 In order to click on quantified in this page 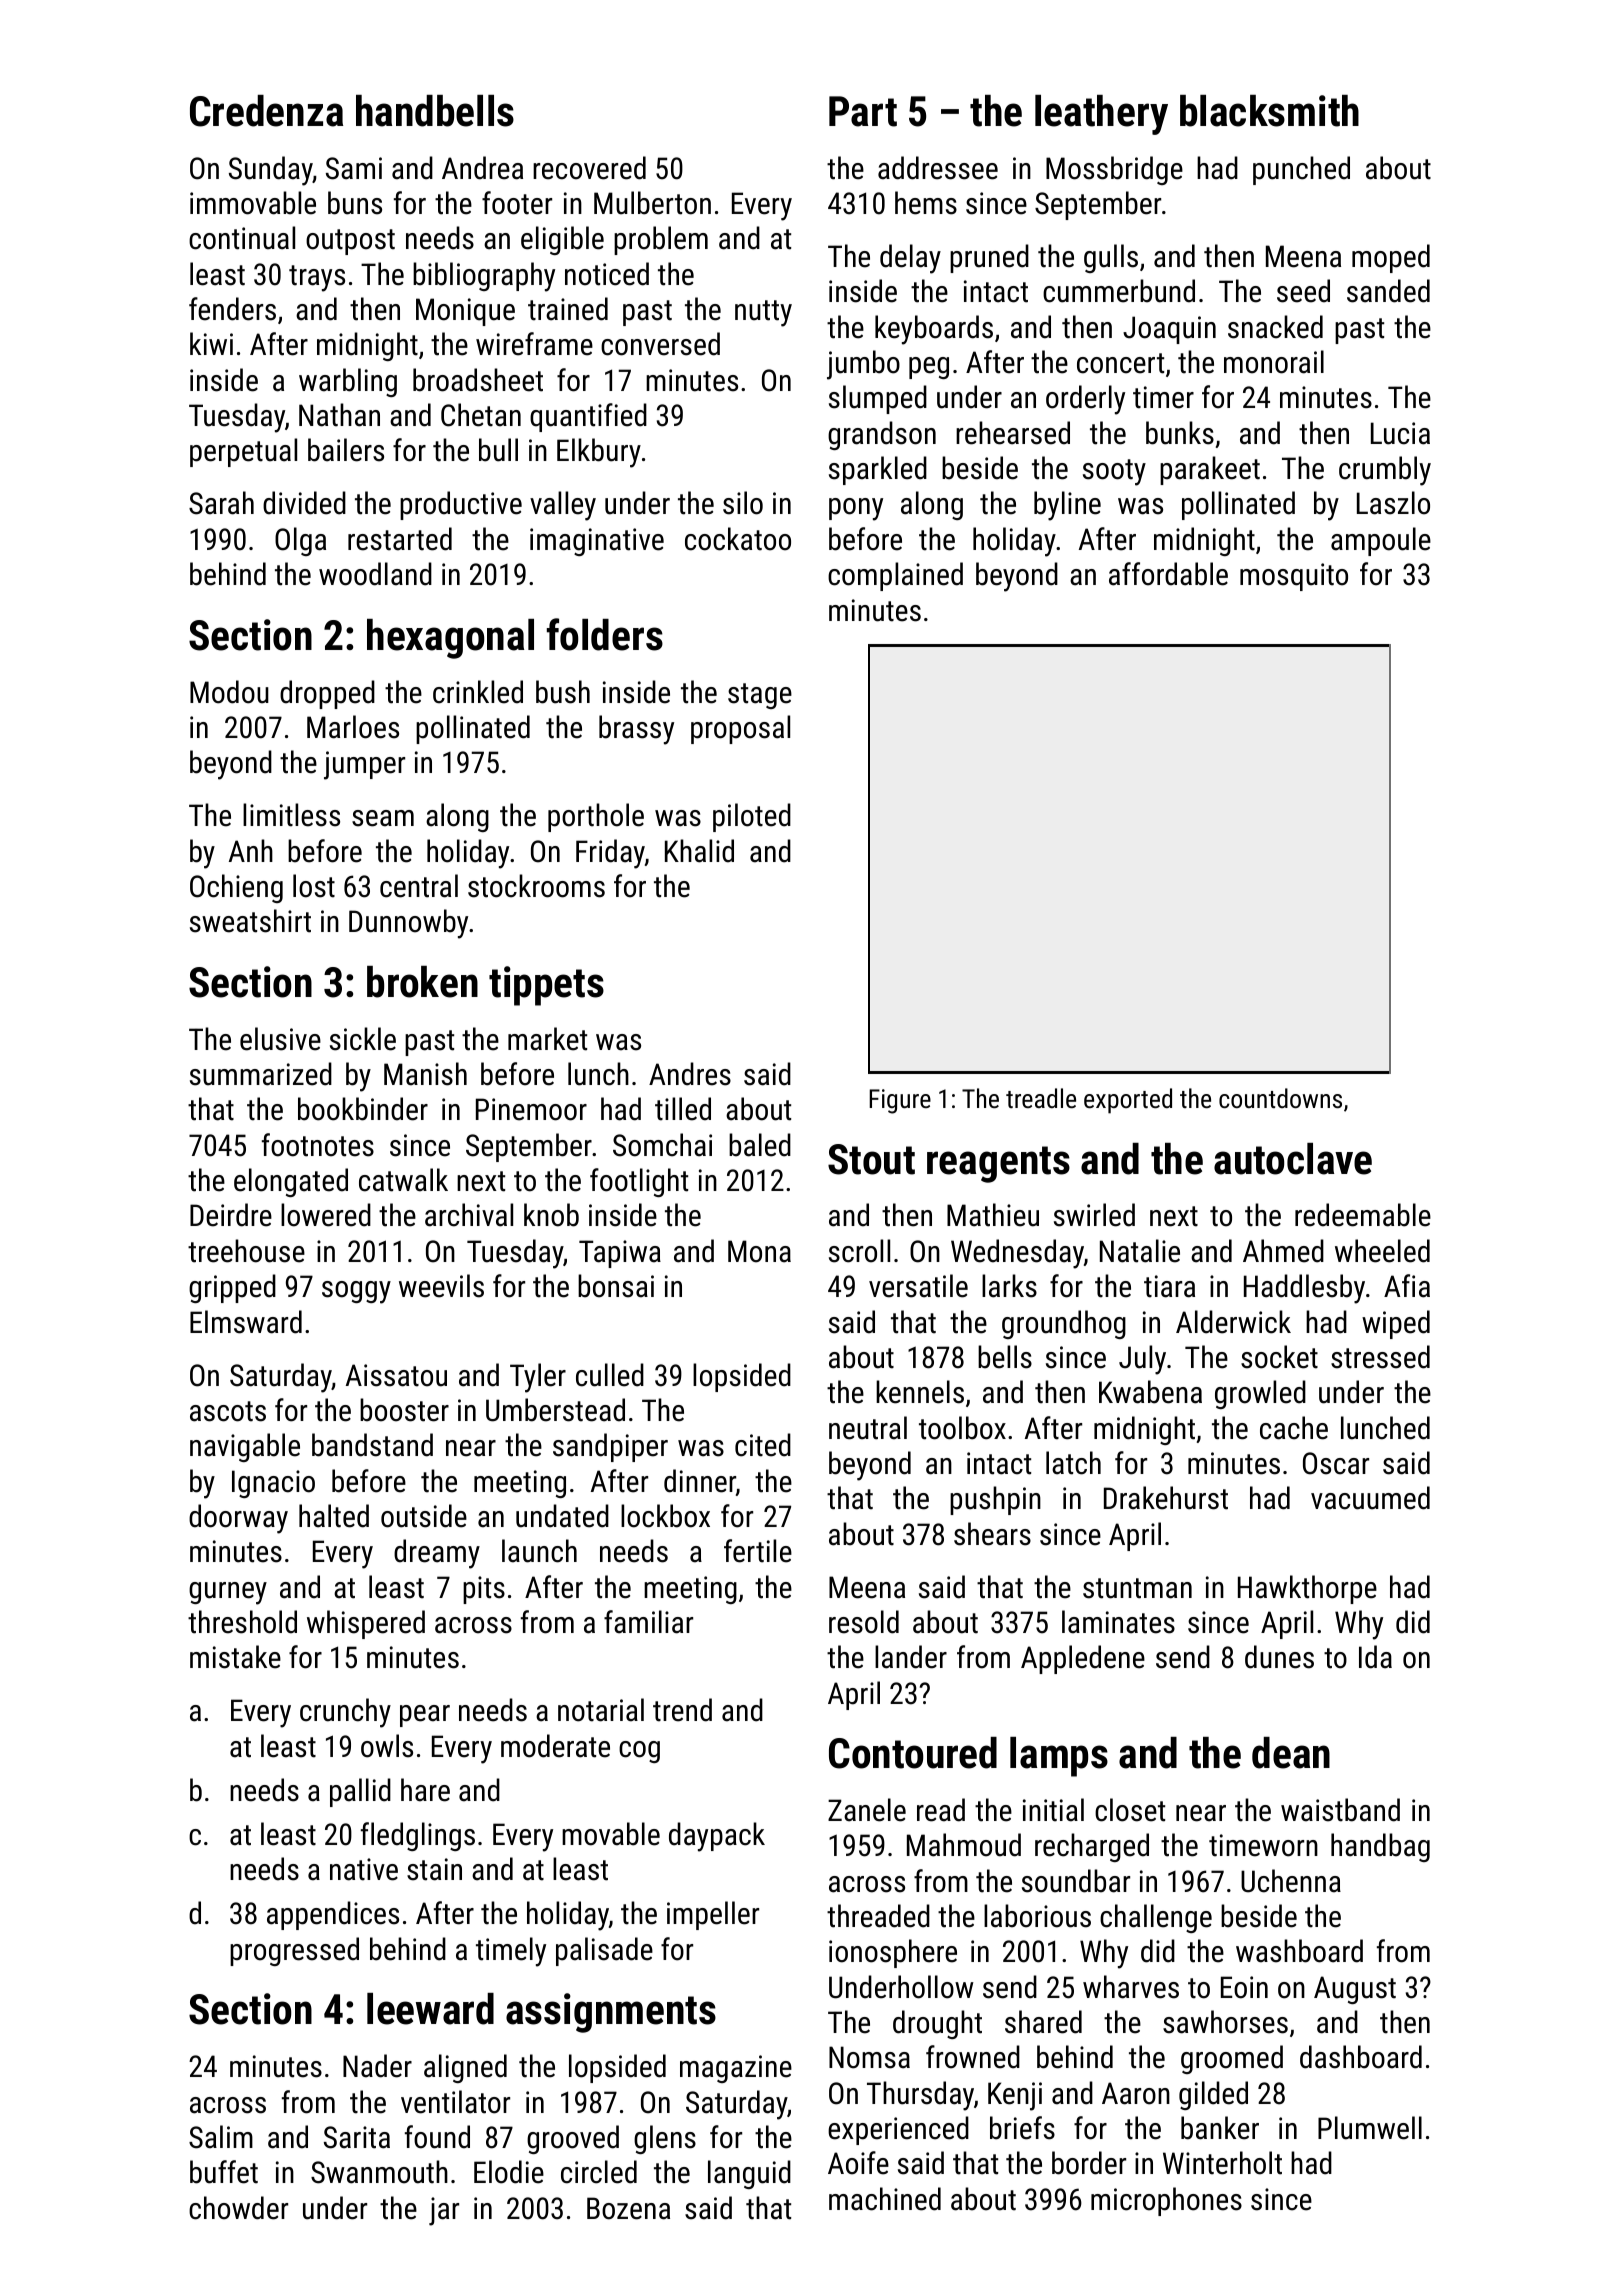, I will do `click(588, 417)`.
